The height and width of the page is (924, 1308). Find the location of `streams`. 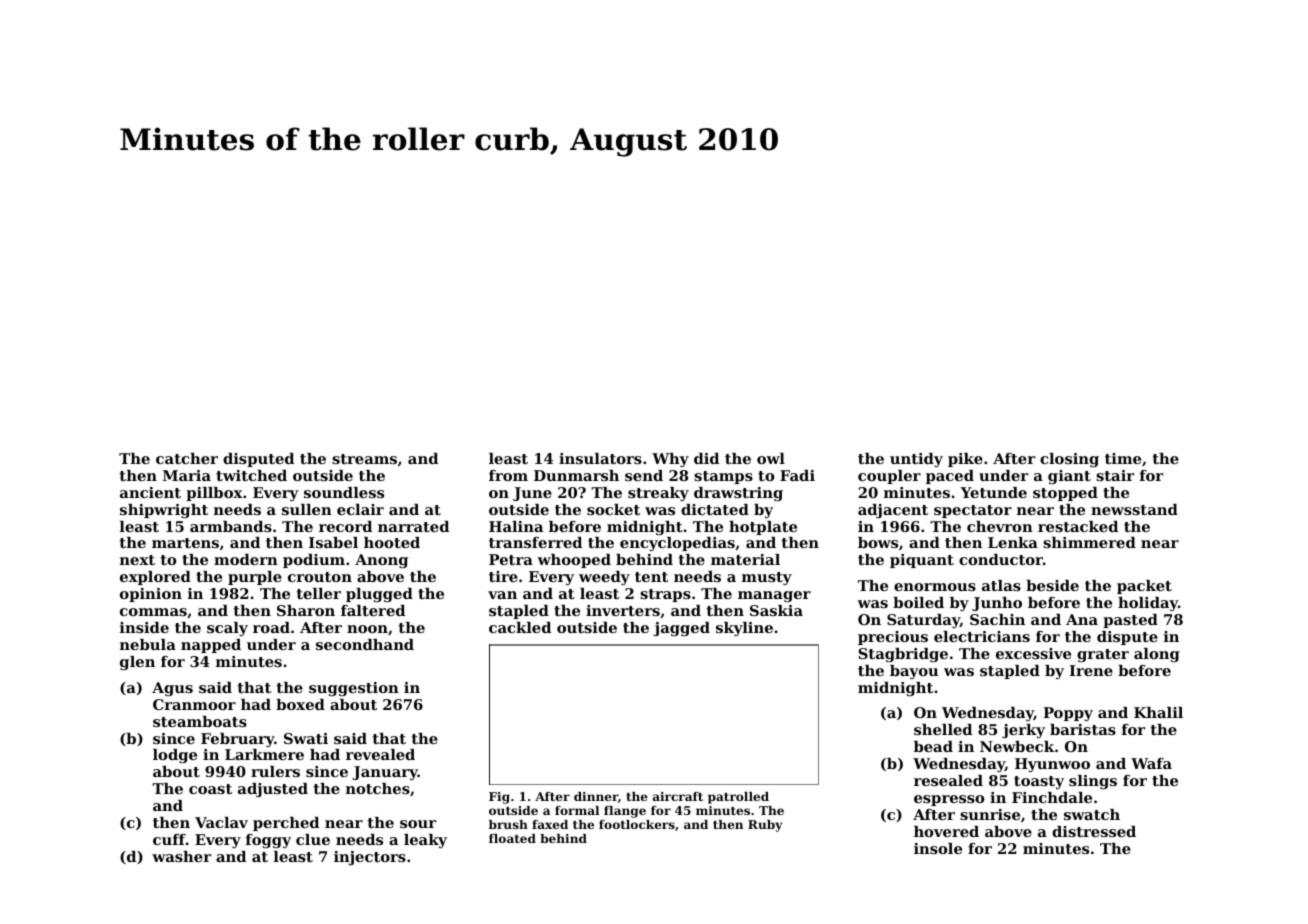

streams is located at coordinates (364, 459).
